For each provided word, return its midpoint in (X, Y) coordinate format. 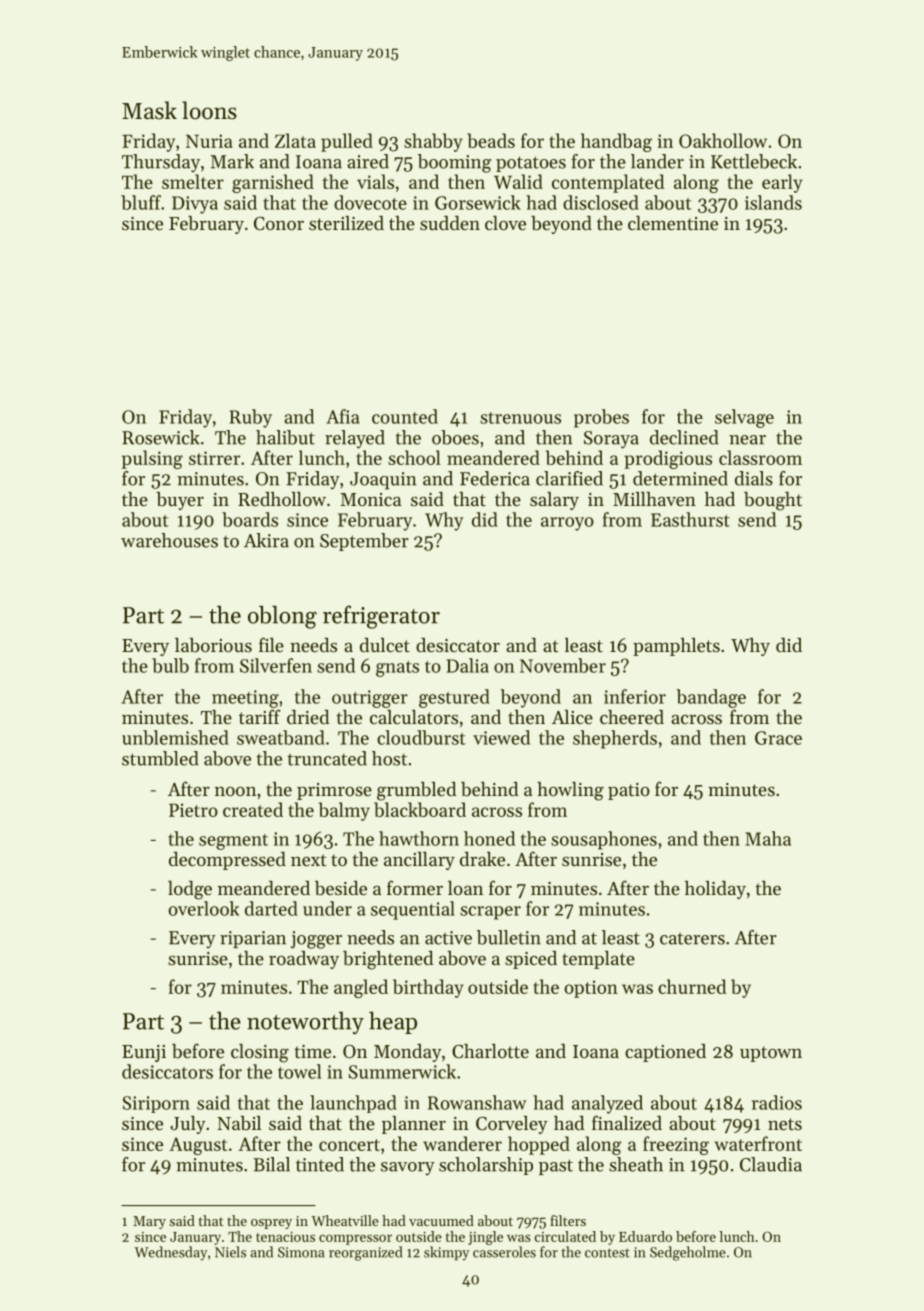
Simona (301, 1252)
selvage (744, 418)
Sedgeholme (688, 1253)
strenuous (520, 418)
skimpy (446, 1253)
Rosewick (161, 437)
